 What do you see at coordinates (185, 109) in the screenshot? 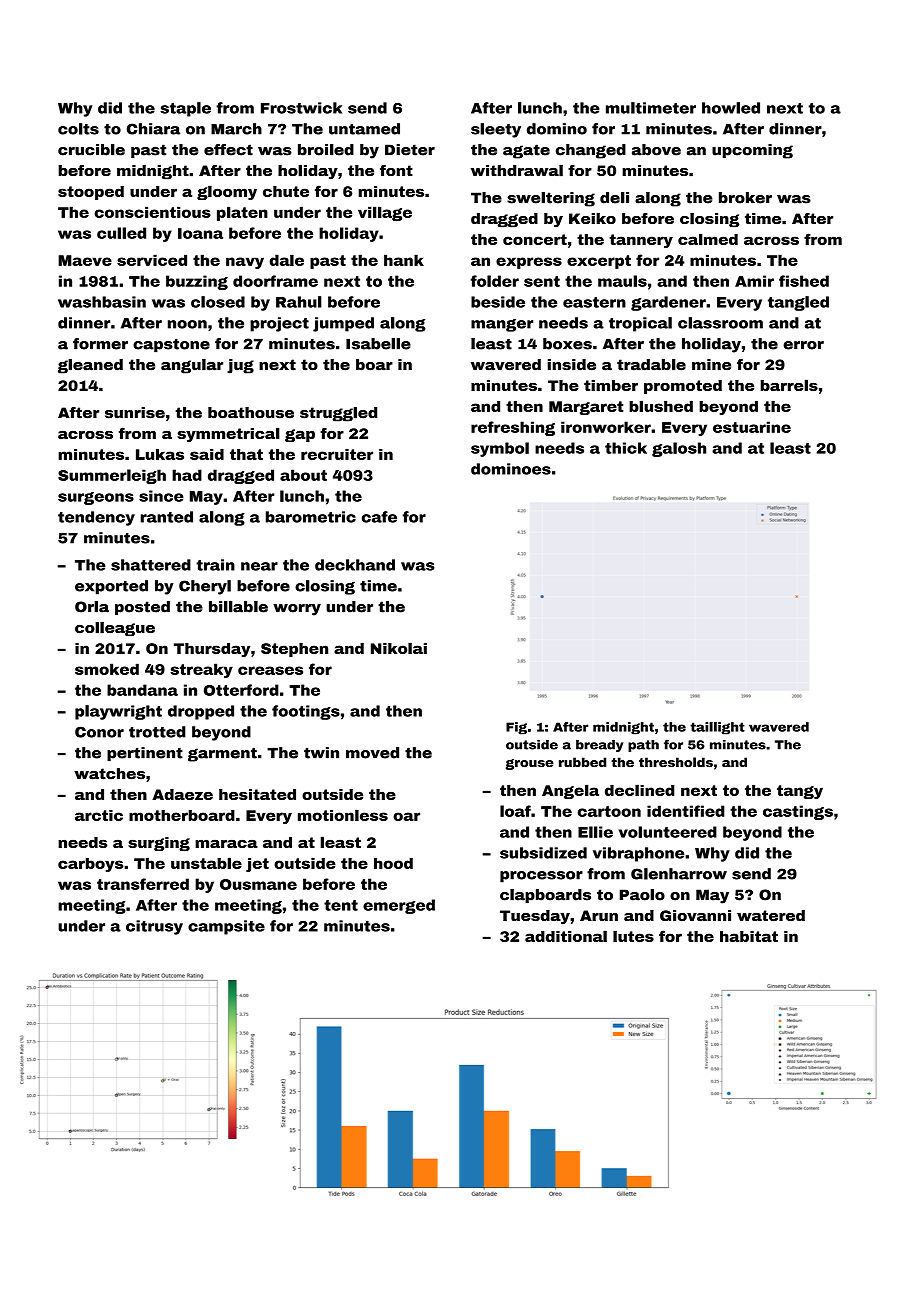
I see `staple` at bounding box center [185, 109].
